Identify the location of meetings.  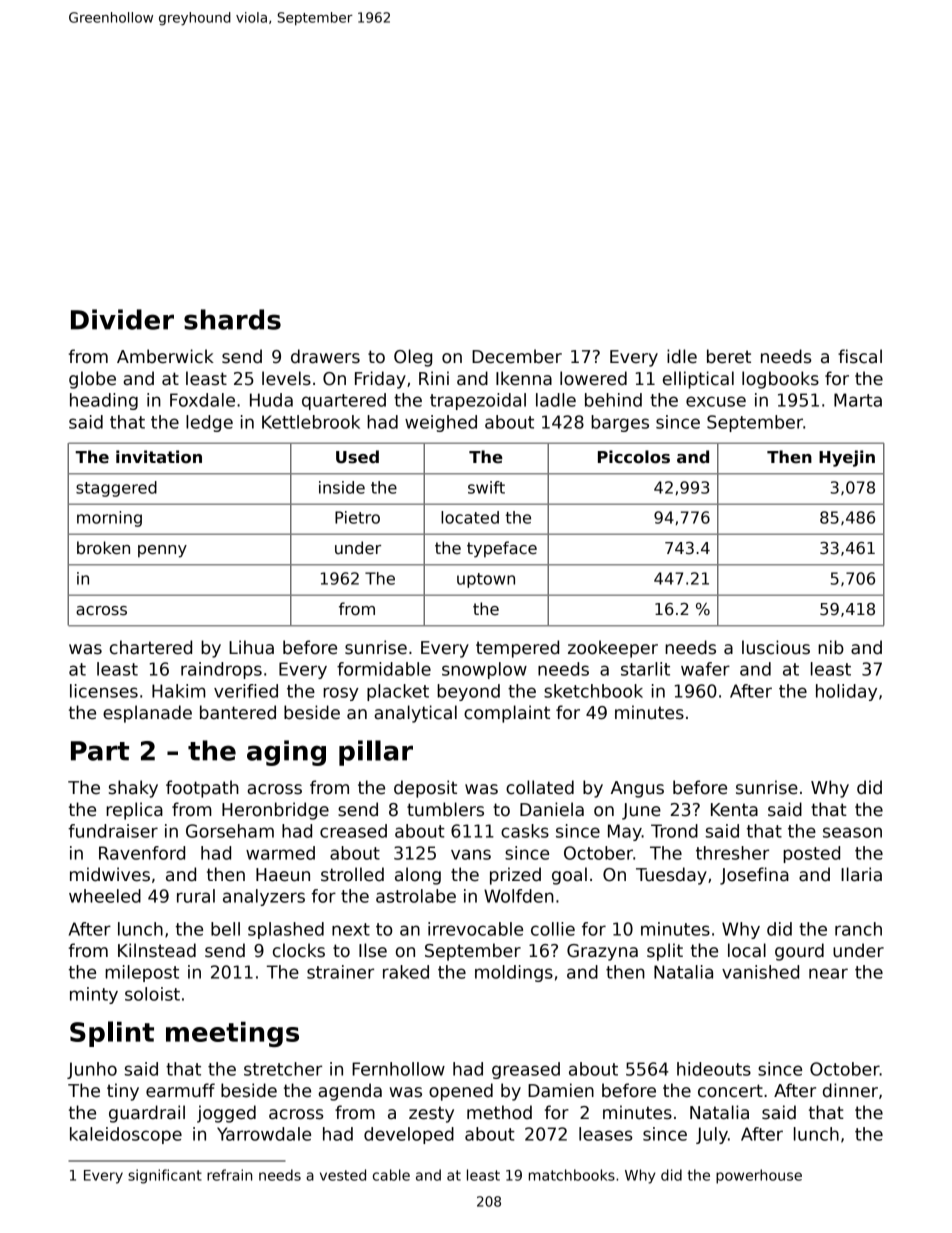
(232, 1034).
